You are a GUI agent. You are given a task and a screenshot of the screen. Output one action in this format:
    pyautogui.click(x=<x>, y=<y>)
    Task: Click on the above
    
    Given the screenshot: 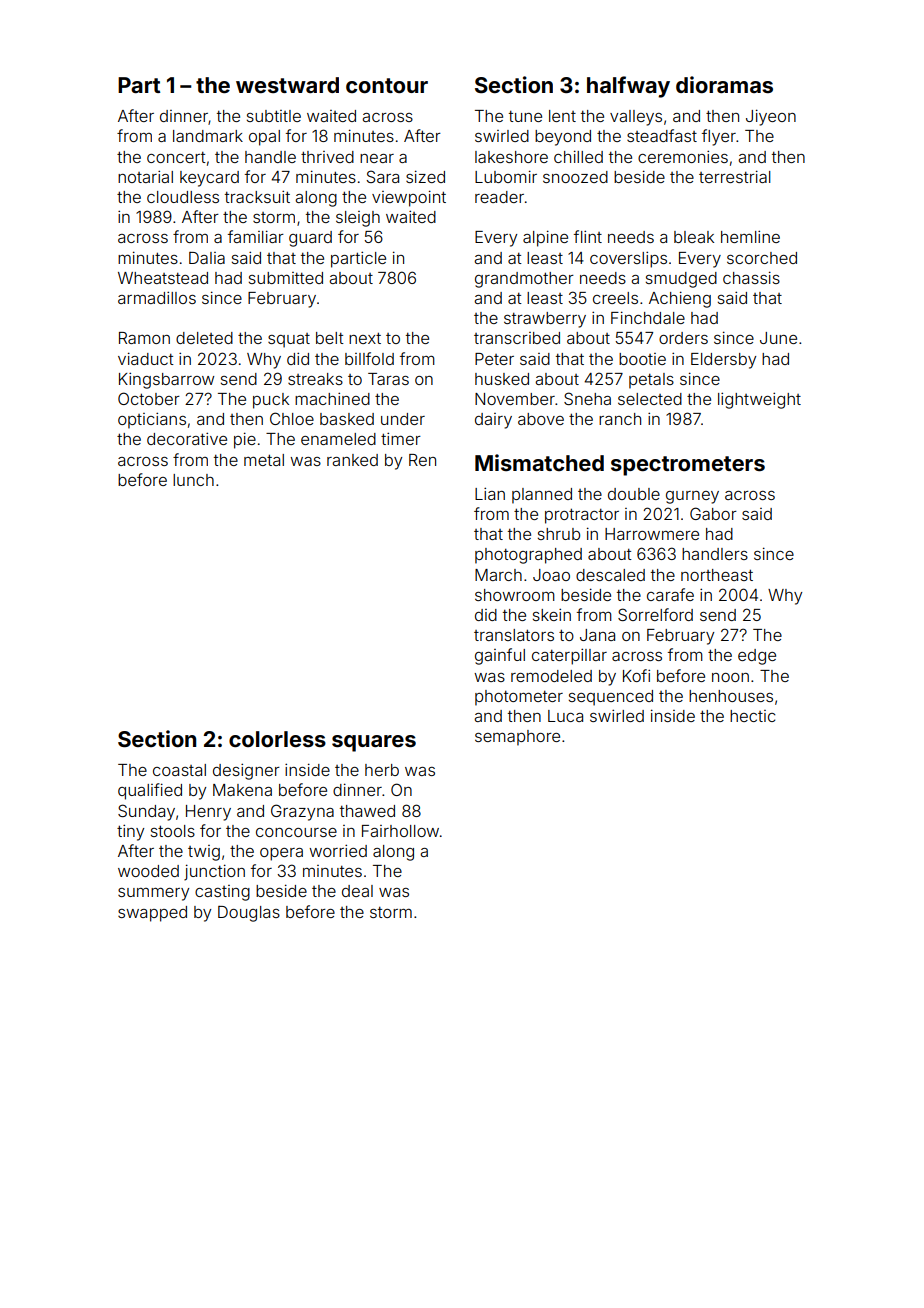 What is the action you would take?
    pyautogui.click(x=541, y=419)
